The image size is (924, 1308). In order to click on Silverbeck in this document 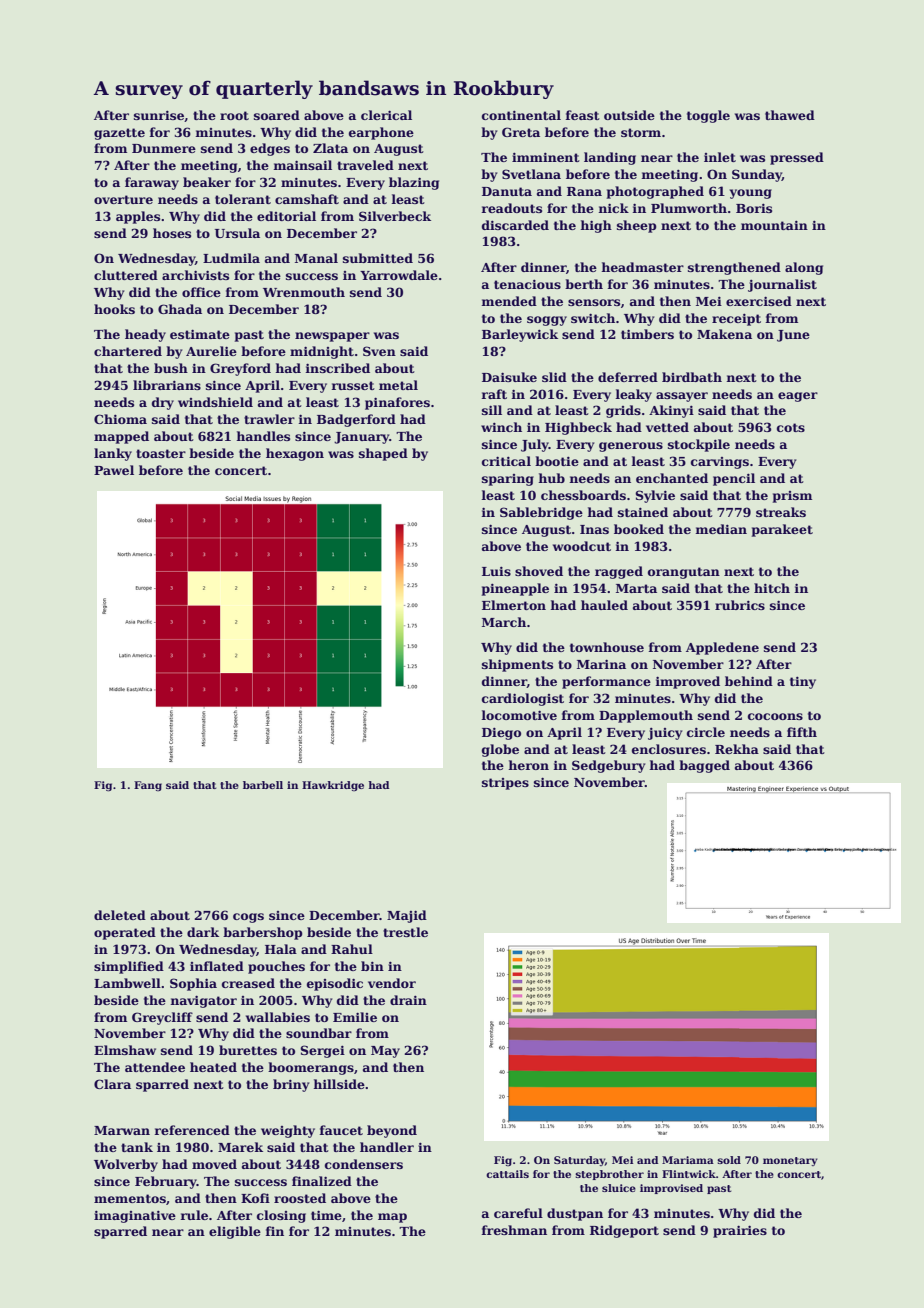, I will do `click(395, 216)`.
